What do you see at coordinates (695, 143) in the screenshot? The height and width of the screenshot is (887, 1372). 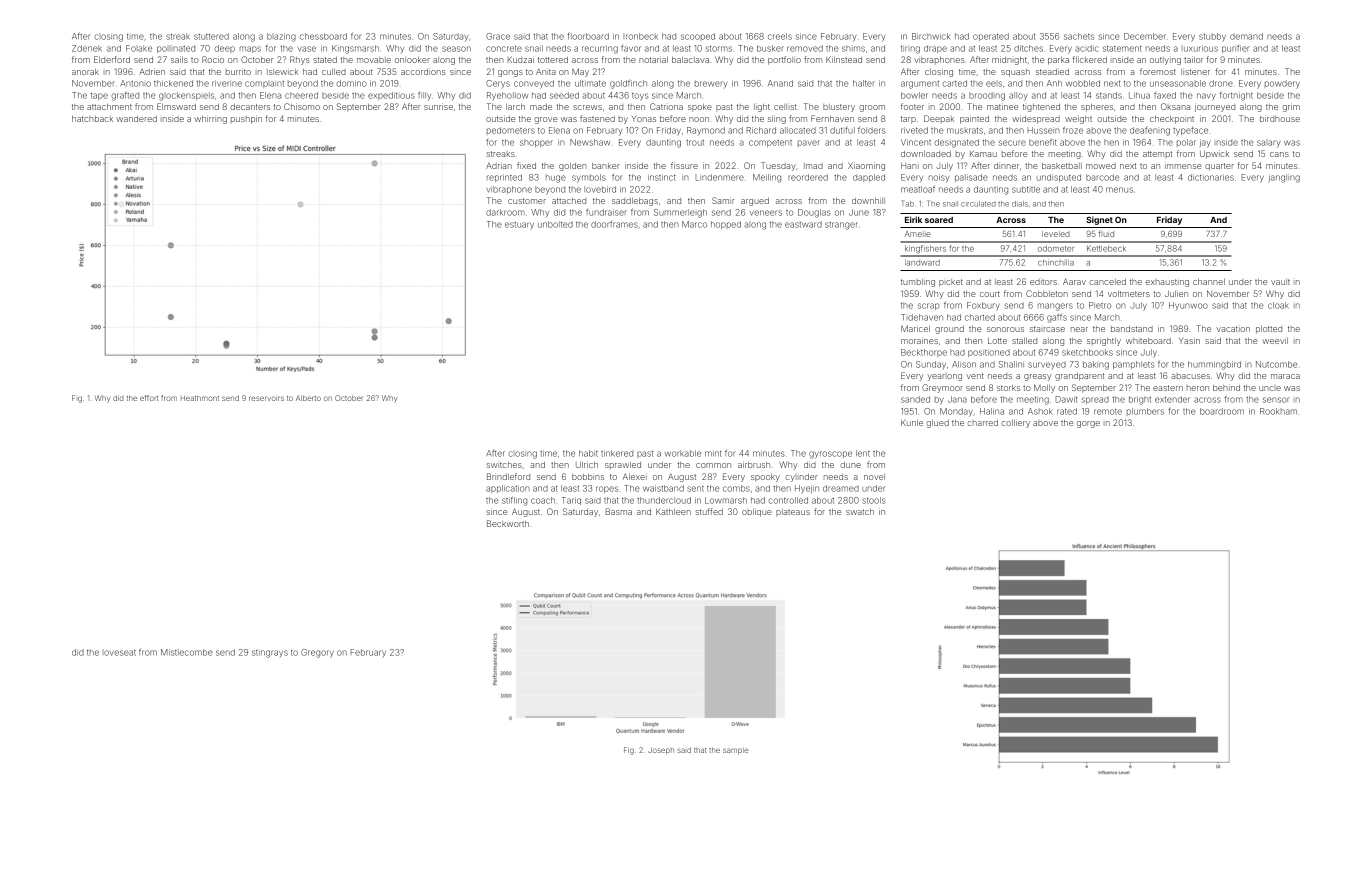 I see `trout` at bounding box center [695, 143].
